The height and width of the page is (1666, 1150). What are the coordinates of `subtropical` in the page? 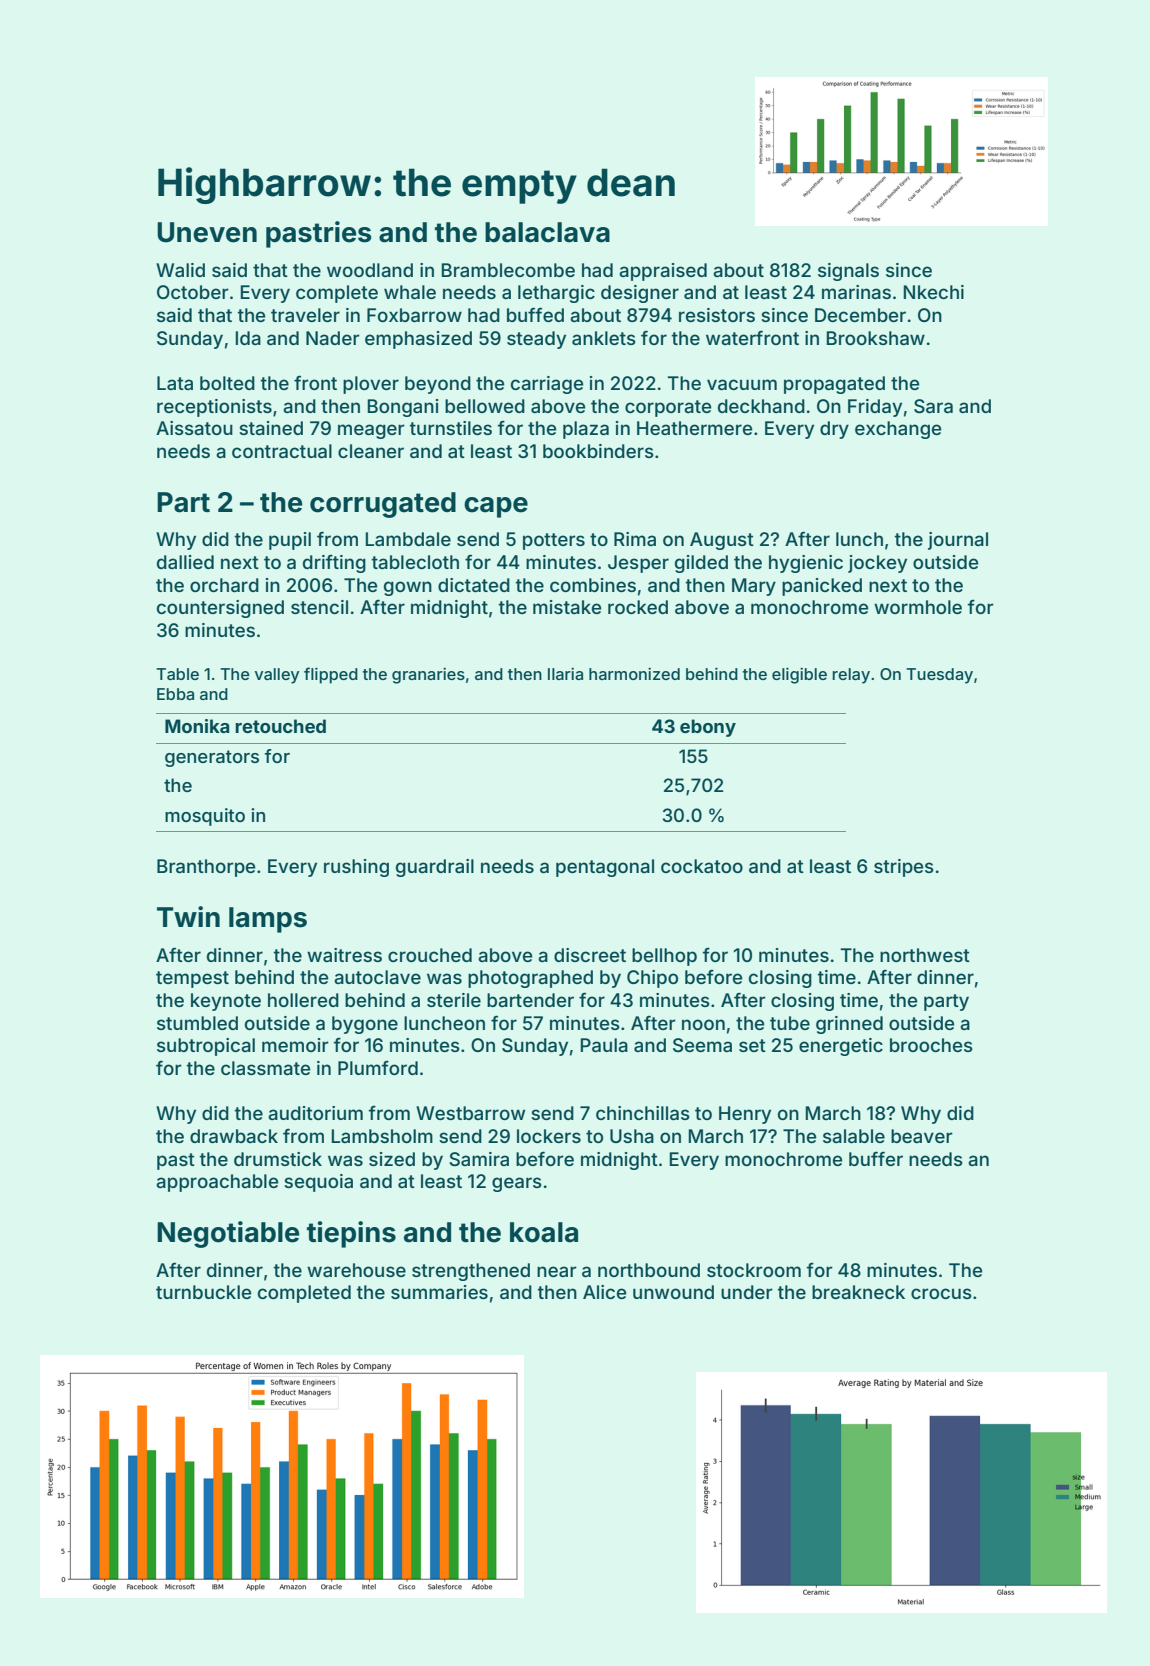 It's located at (206, 1047).
